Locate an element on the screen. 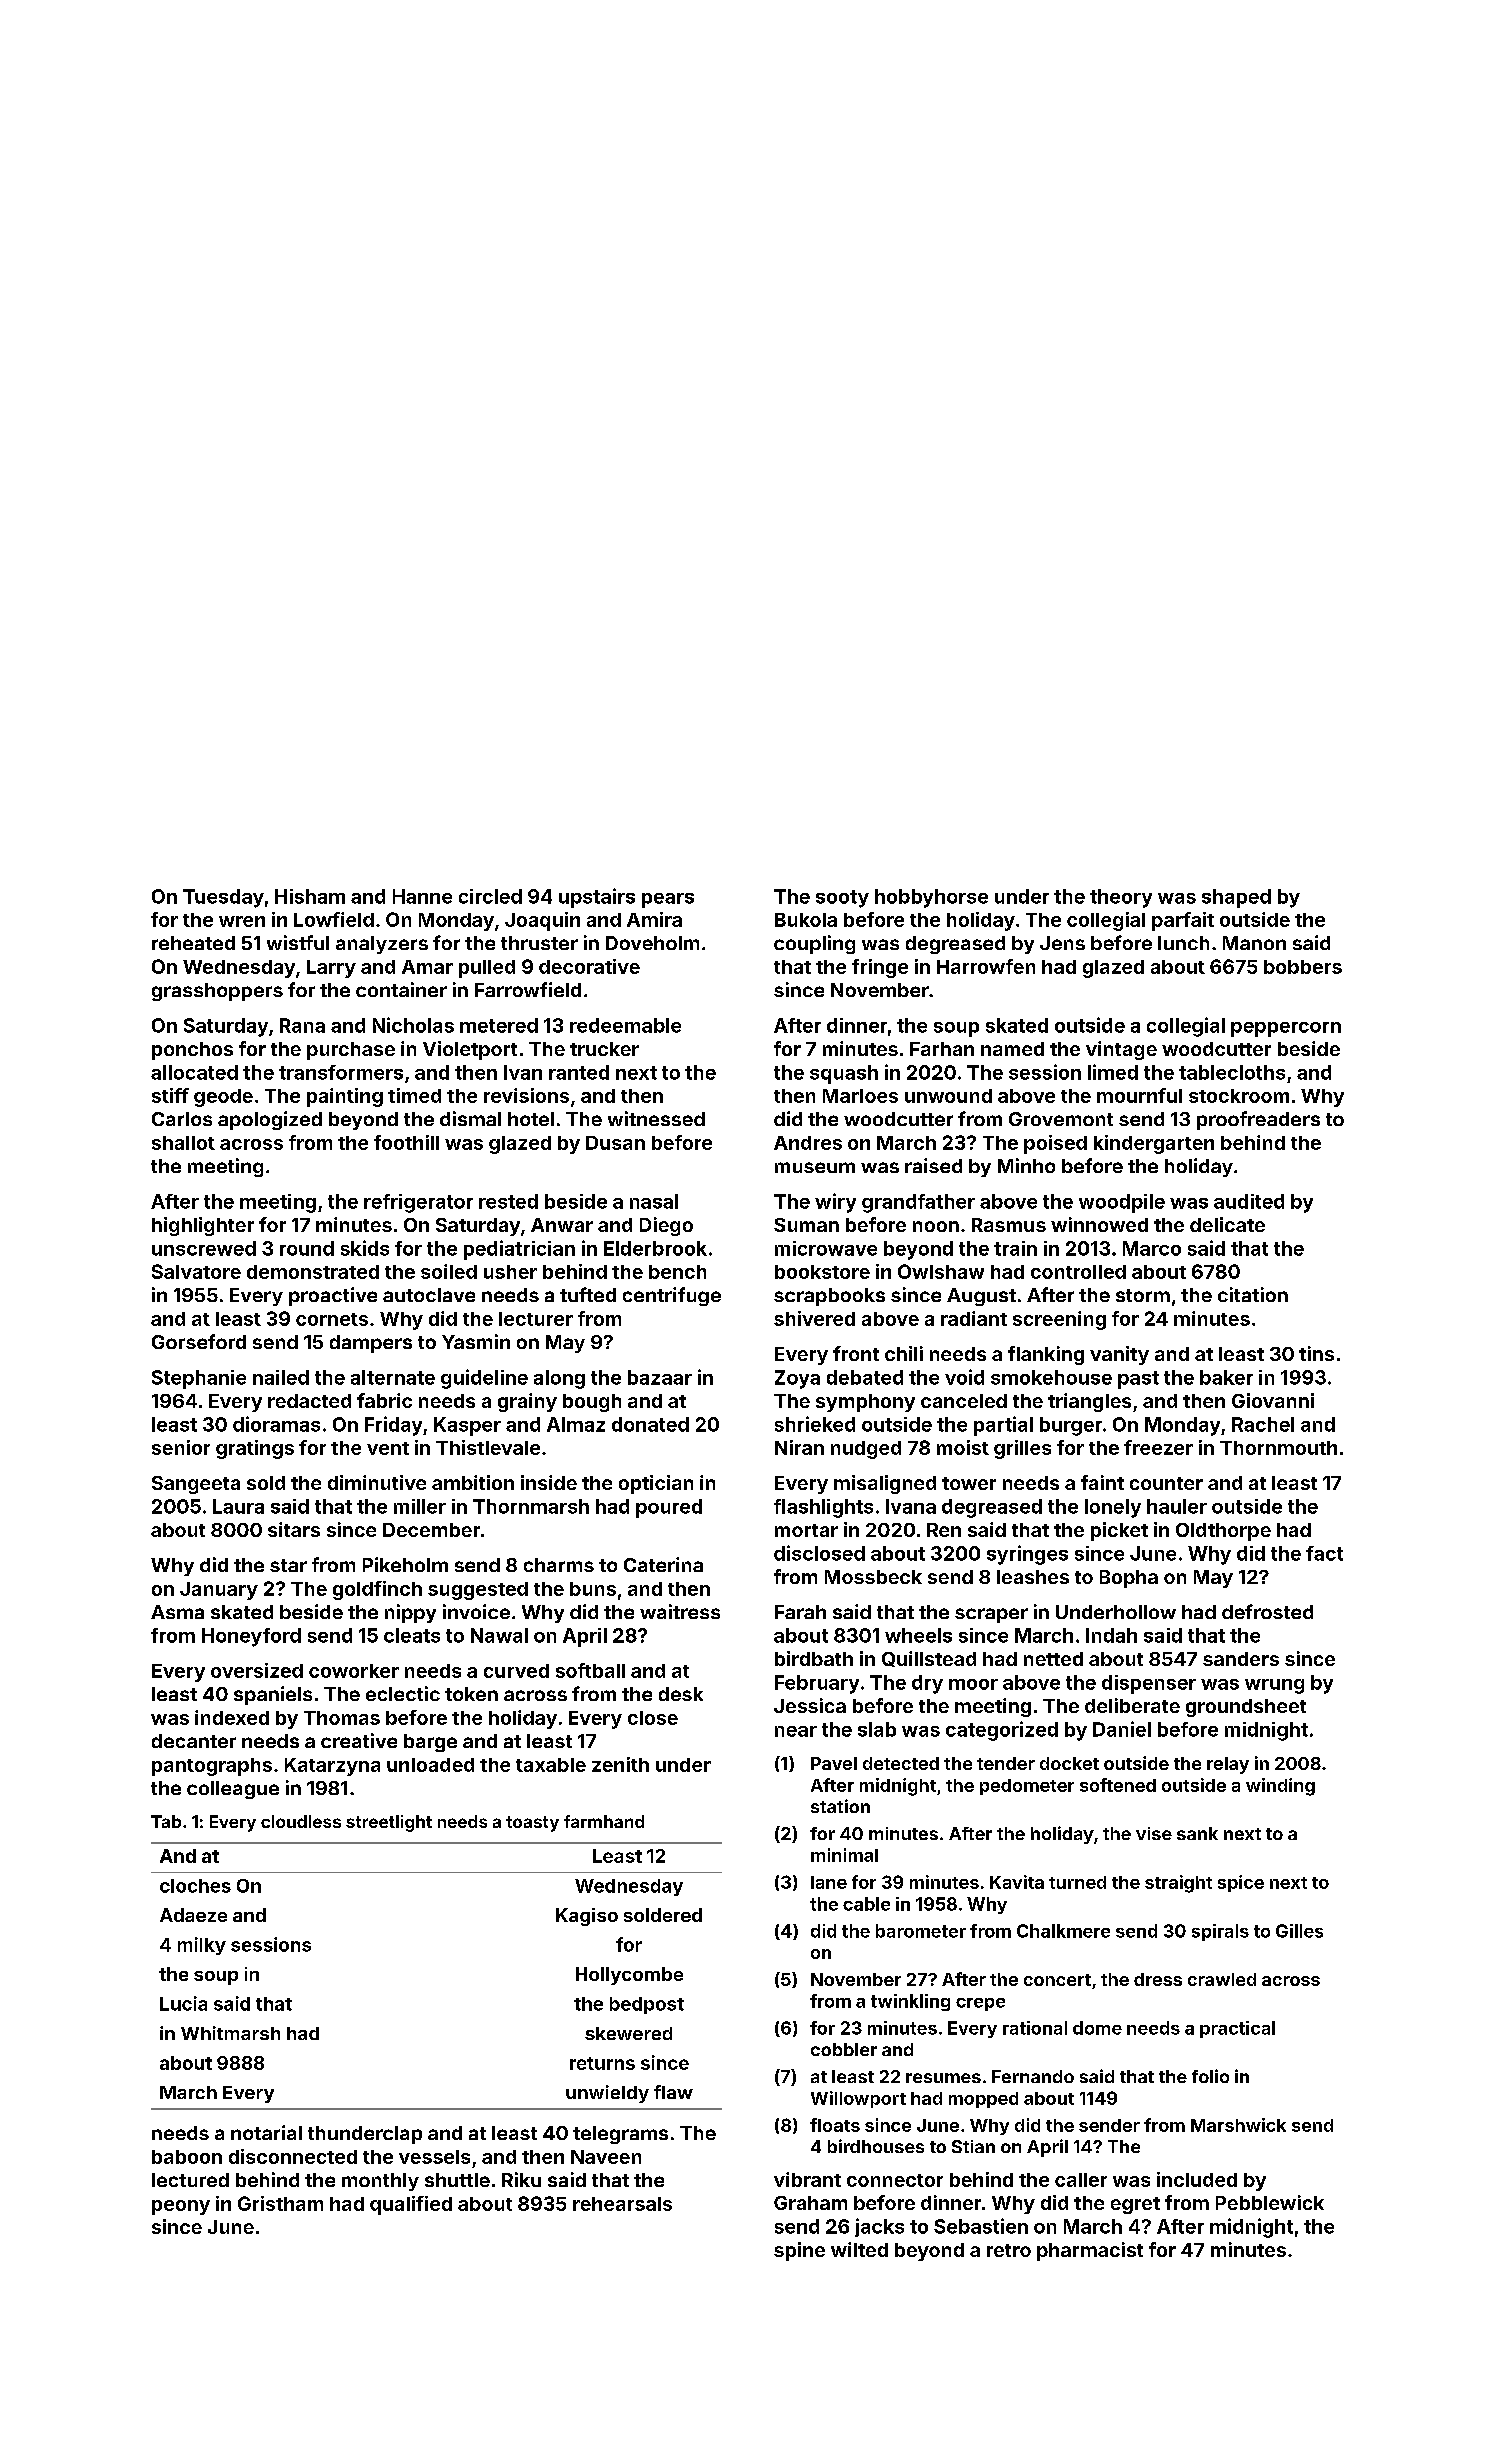 The height and width of the screenshot is (2464, 1496). raised is located at coordinates (933, 1165).
